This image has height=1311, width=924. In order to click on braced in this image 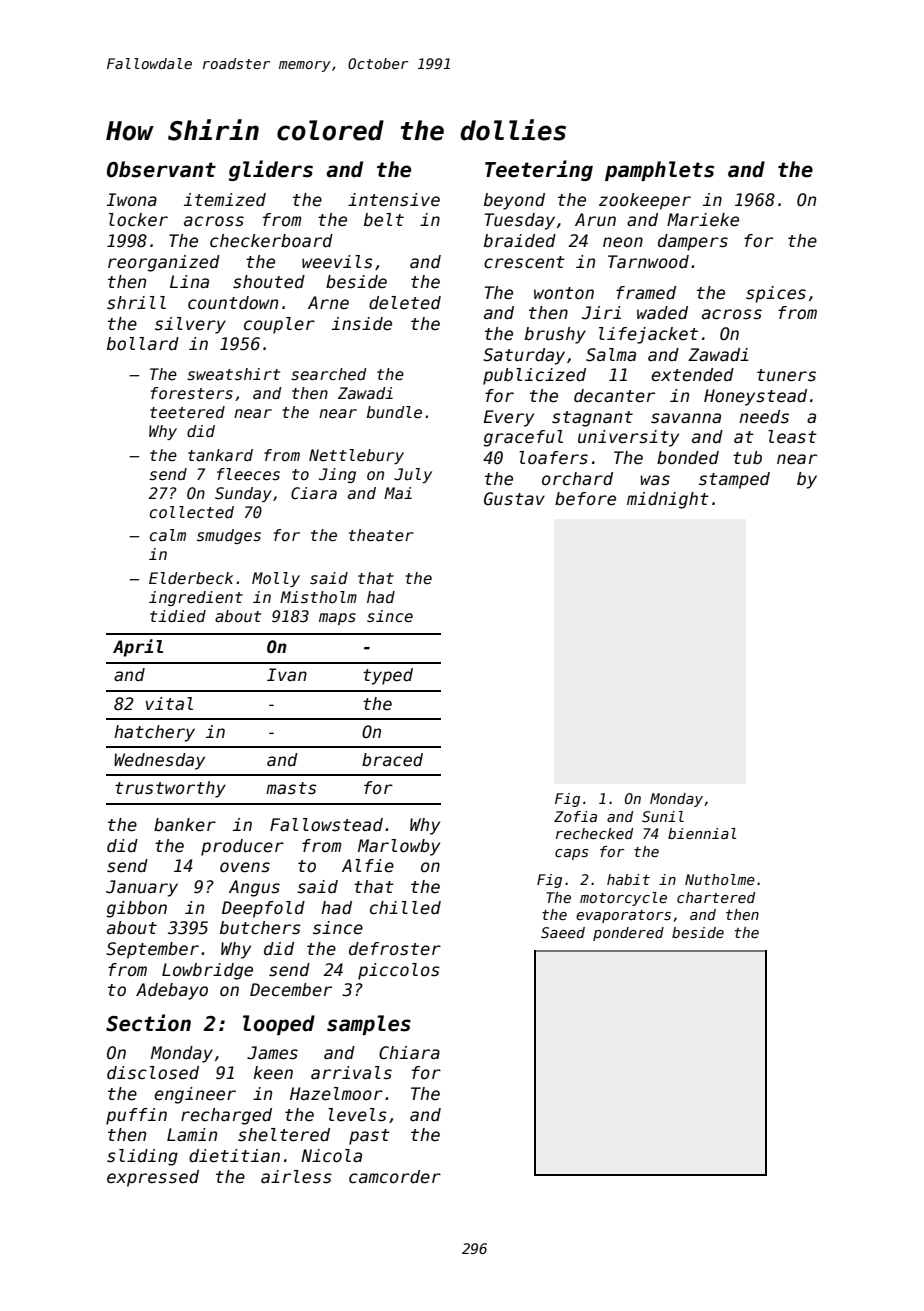, I will do `click(392, 760)`.
